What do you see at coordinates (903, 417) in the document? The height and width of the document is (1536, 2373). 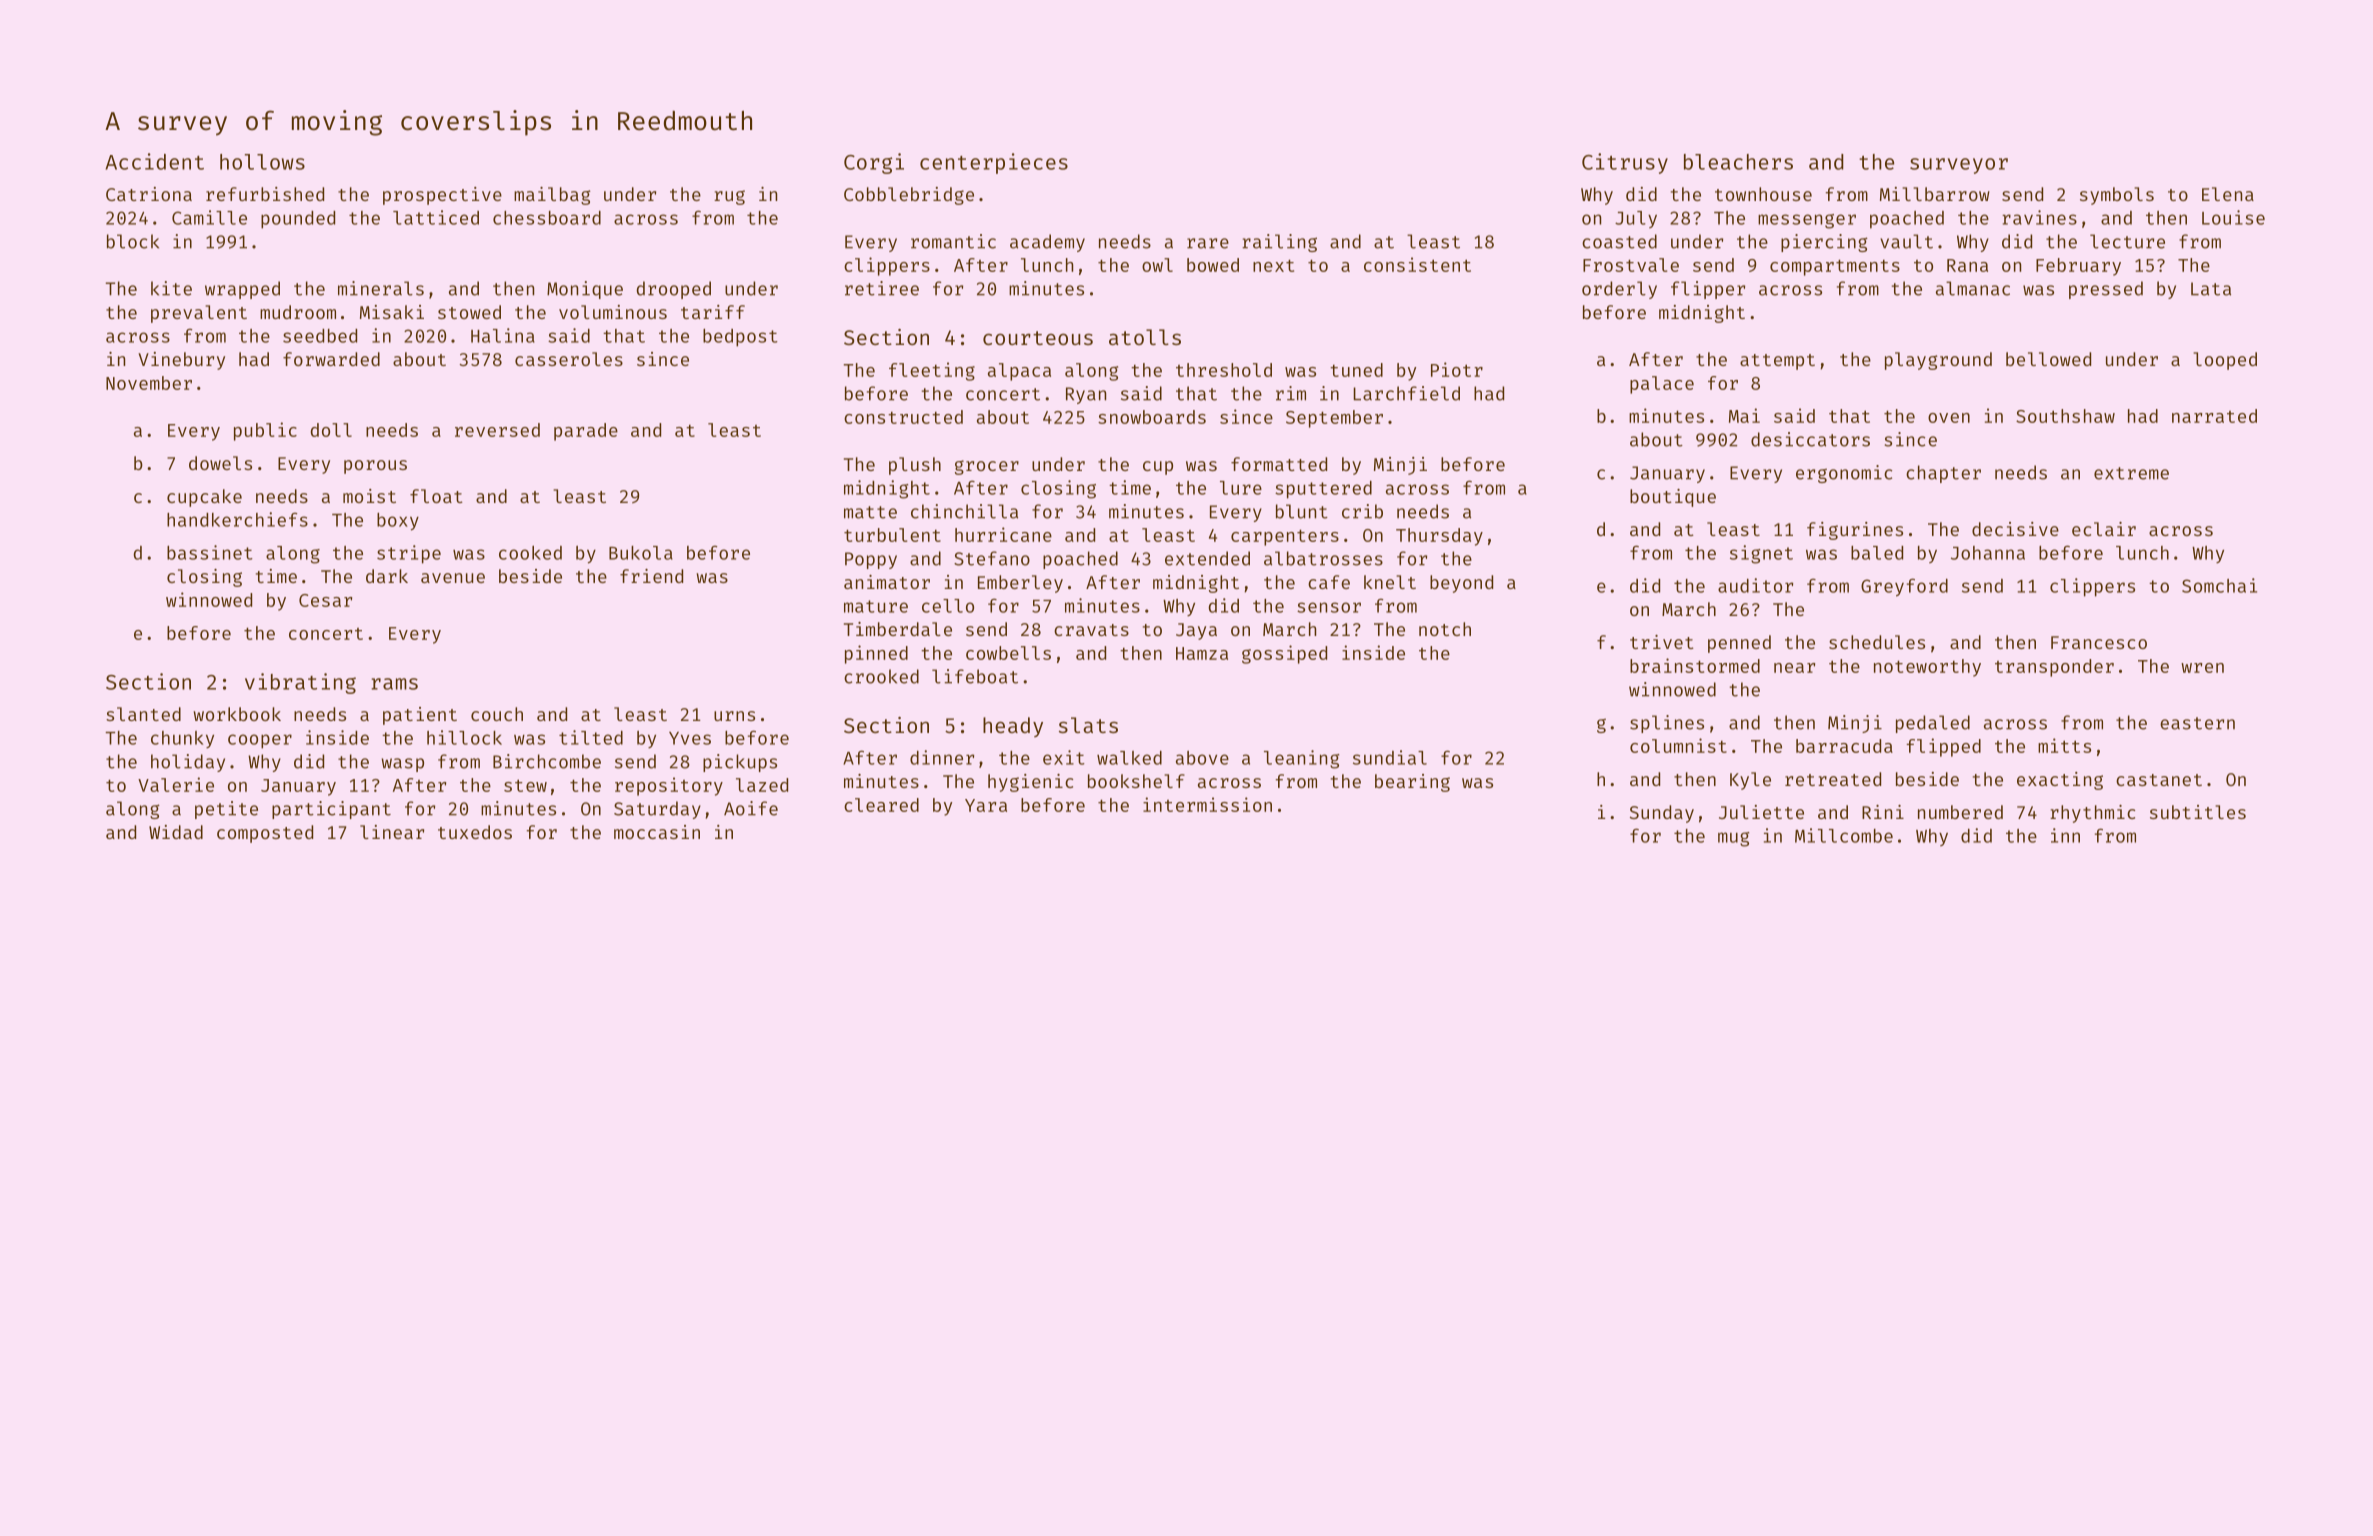 I see `constructed` at bounding box center [903, 417].
